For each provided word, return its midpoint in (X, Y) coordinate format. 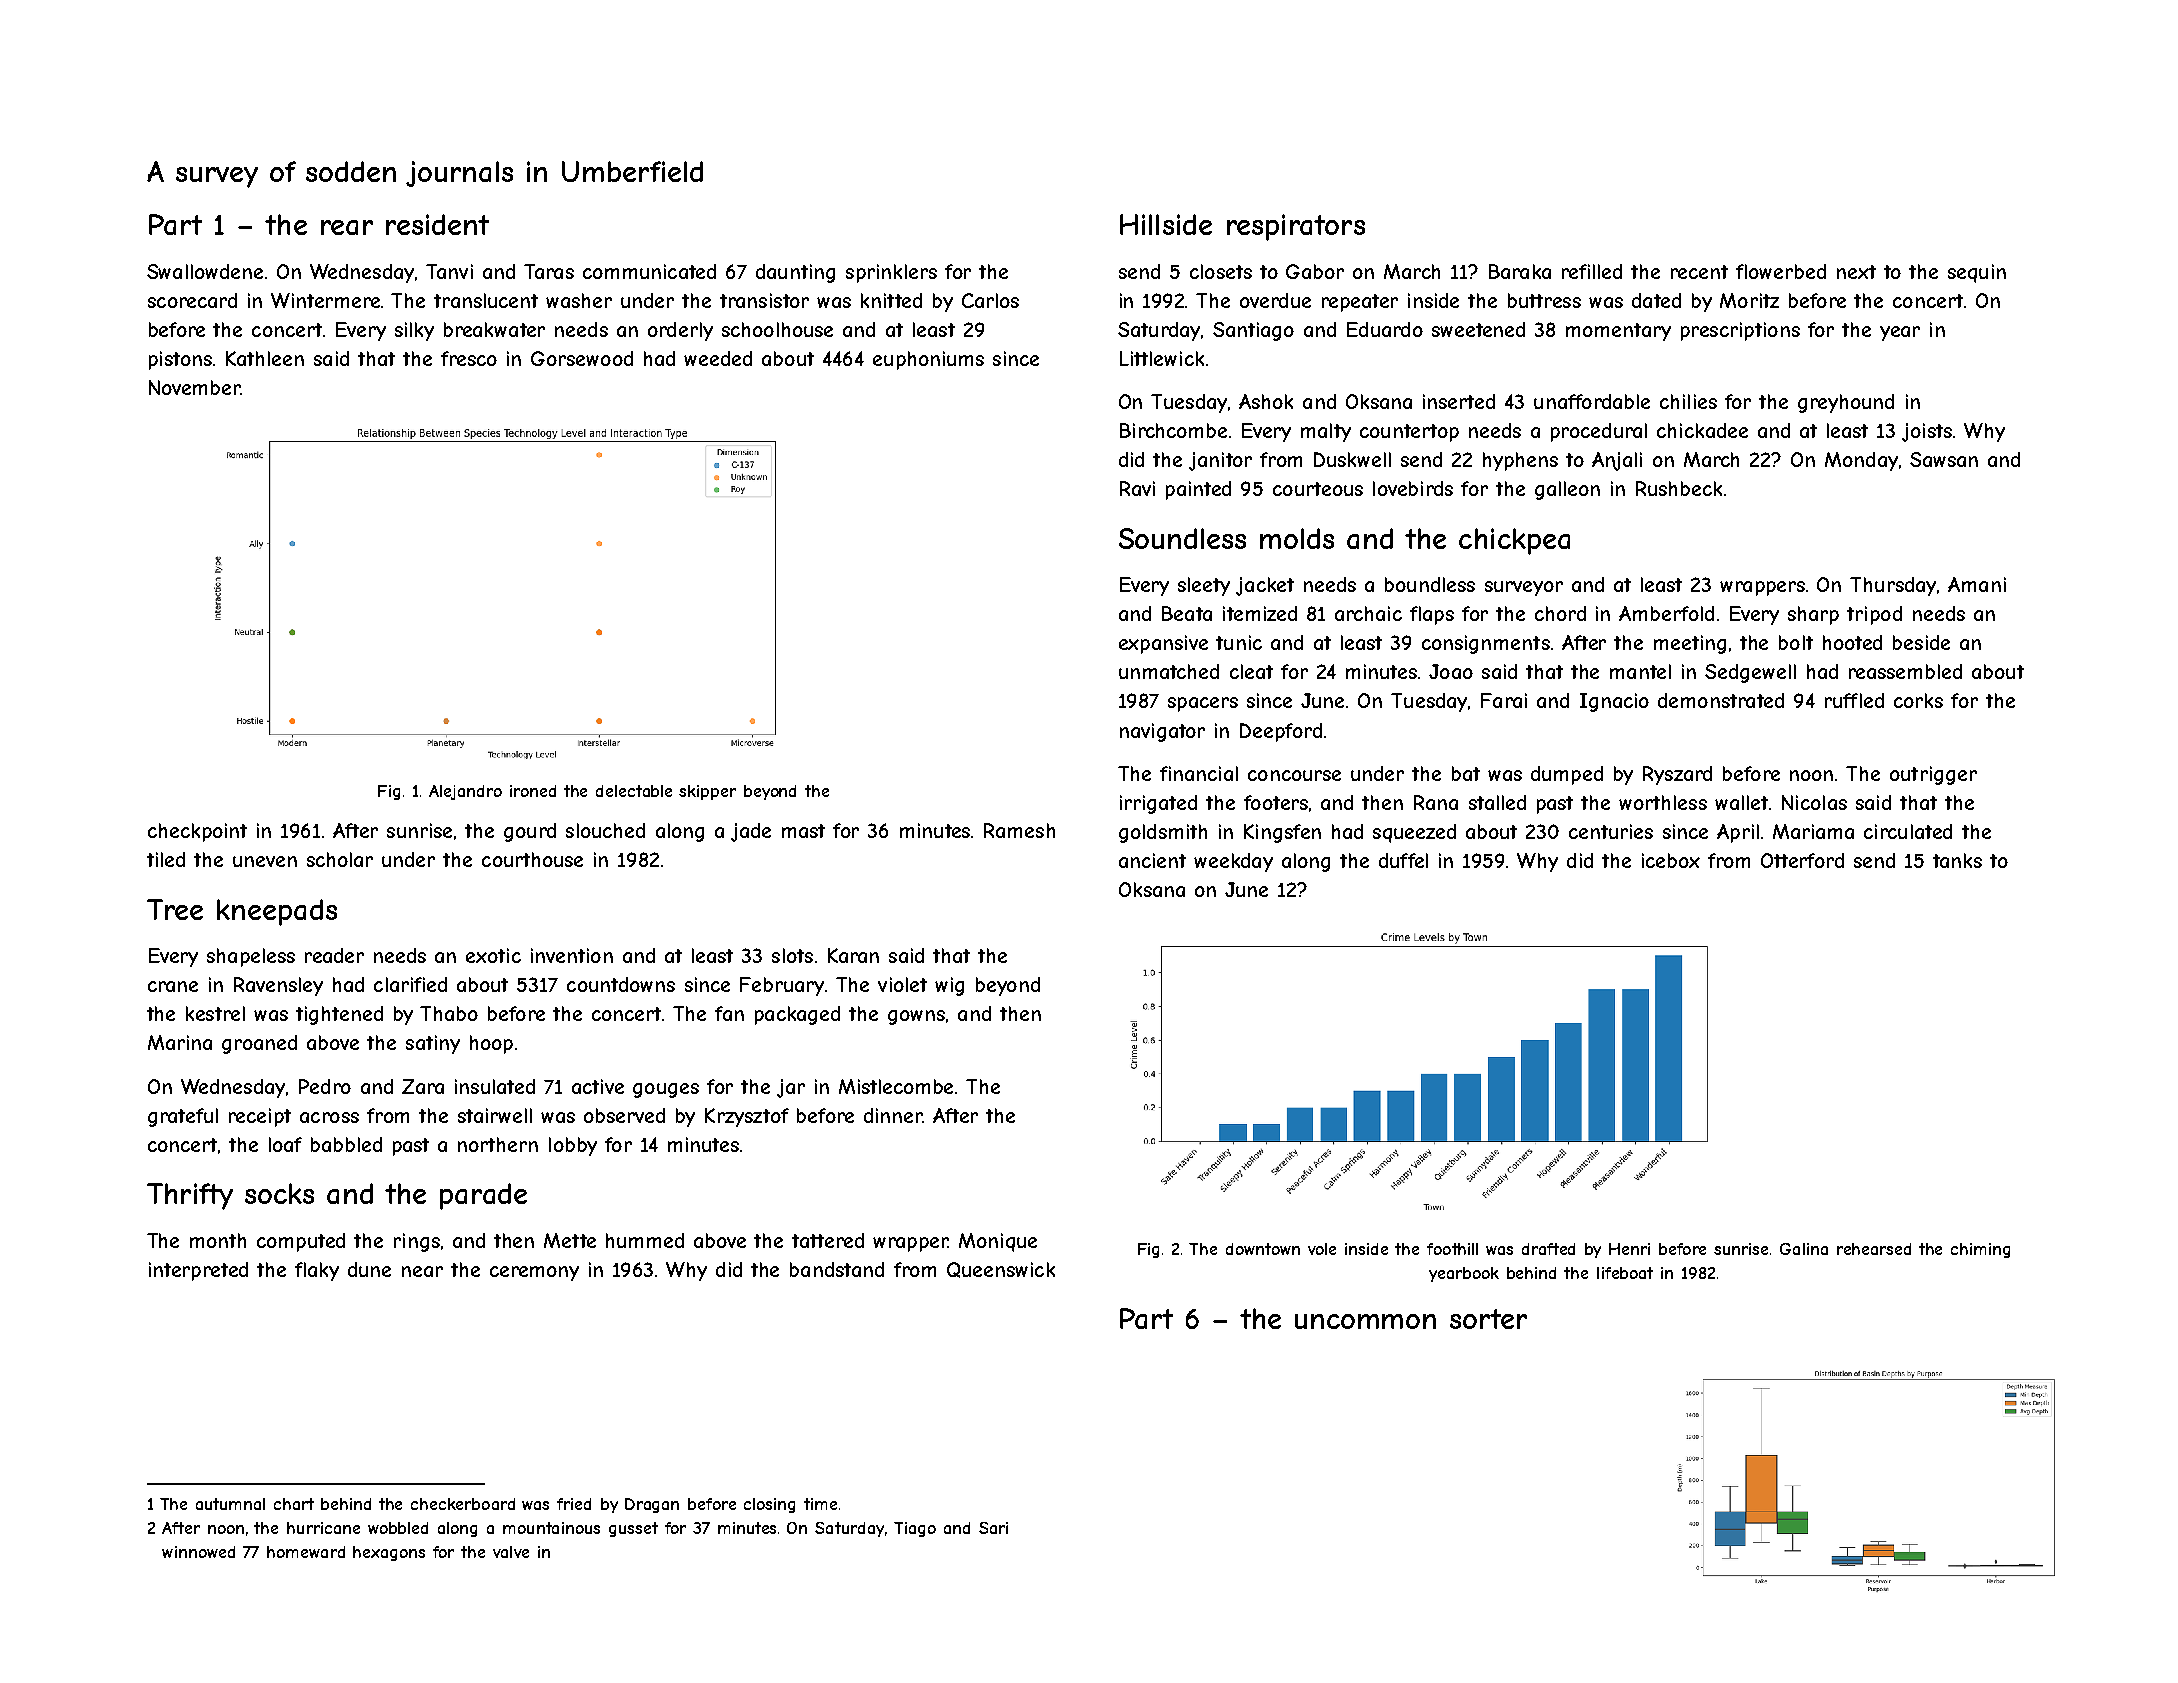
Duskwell (1352, 459)
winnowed (198, 1552)
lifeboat (1625, 1273)
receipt (260, 1117)
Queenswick (1001, 1270)
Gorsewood (582, 358)
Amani (1977, 584)
